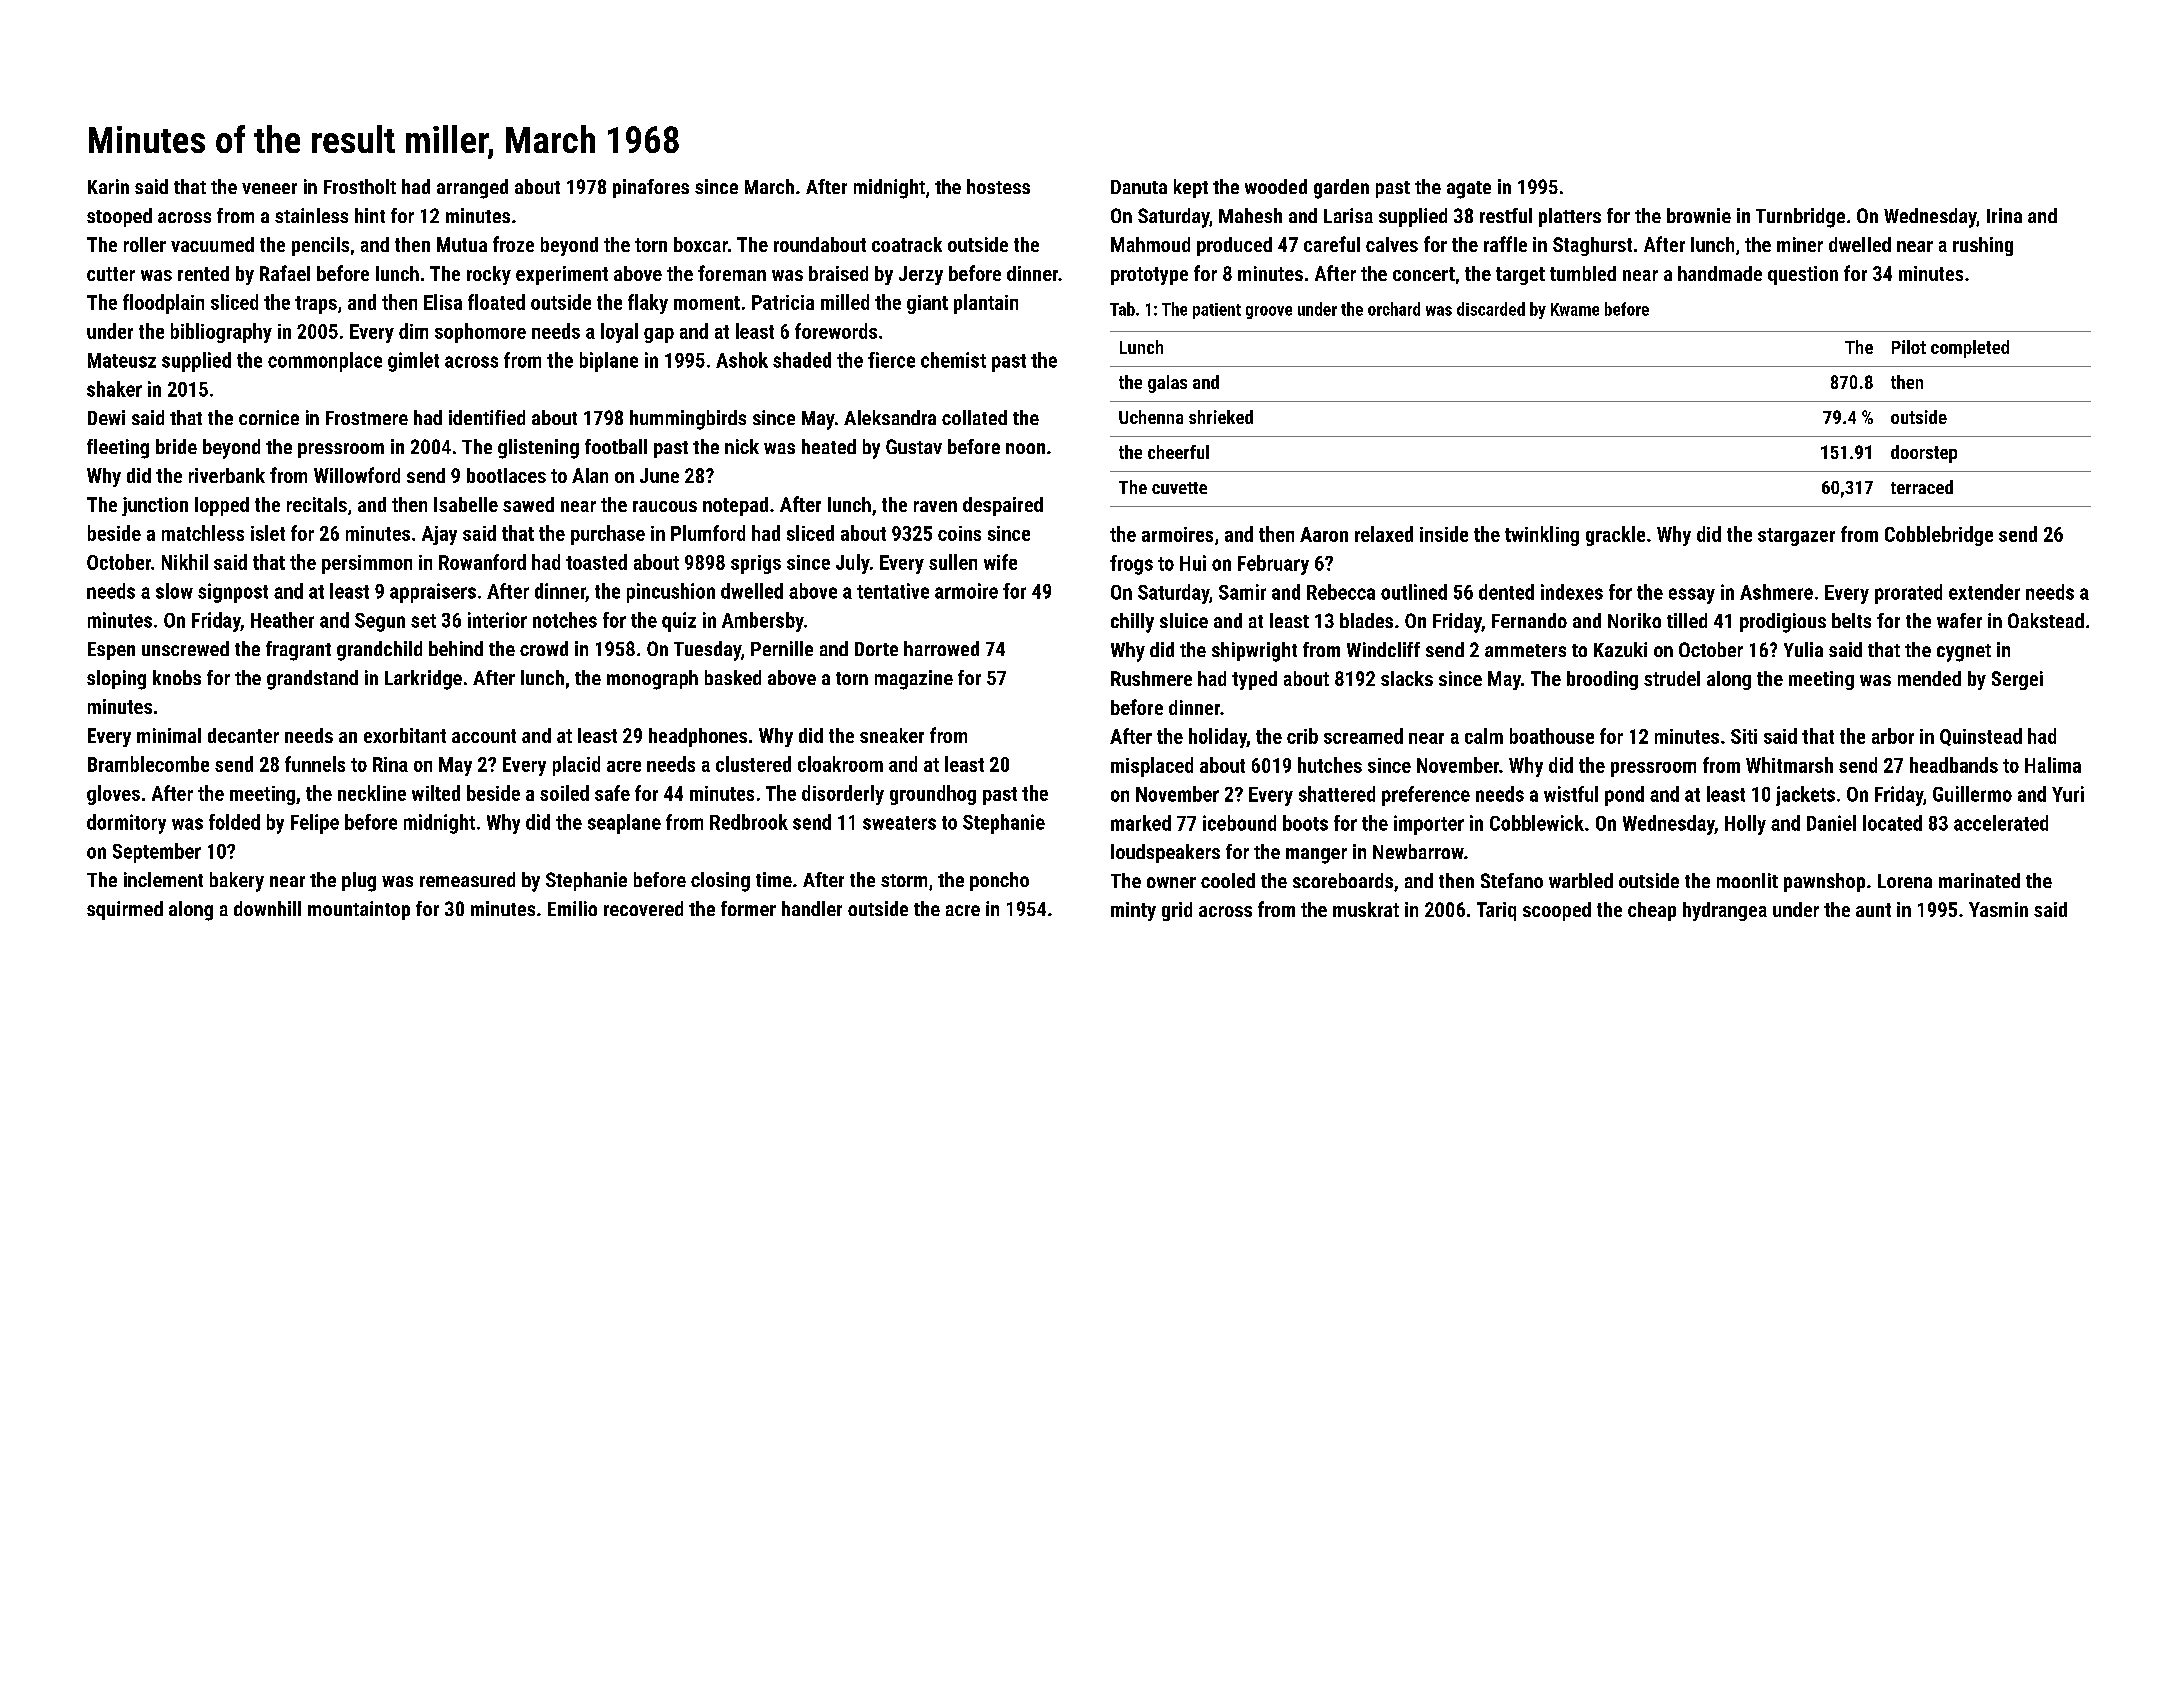 This page has width=2178, height=1683. What do you see at coordinates (506, 475) in the page?
I see `bootlaces` at bounding box center [506, 475].
